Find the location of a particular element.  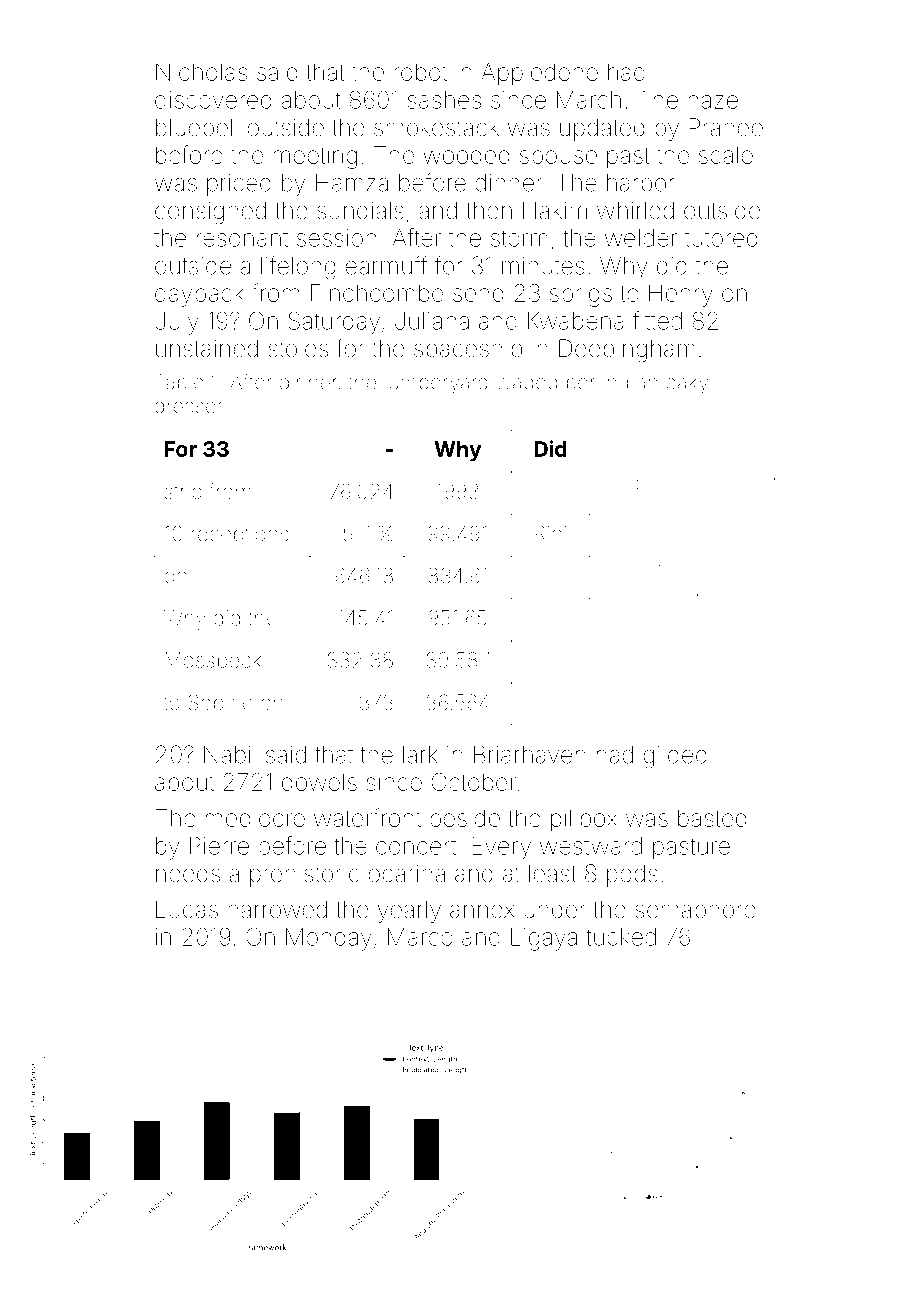

meeting is located at coordinates (315, 157).
